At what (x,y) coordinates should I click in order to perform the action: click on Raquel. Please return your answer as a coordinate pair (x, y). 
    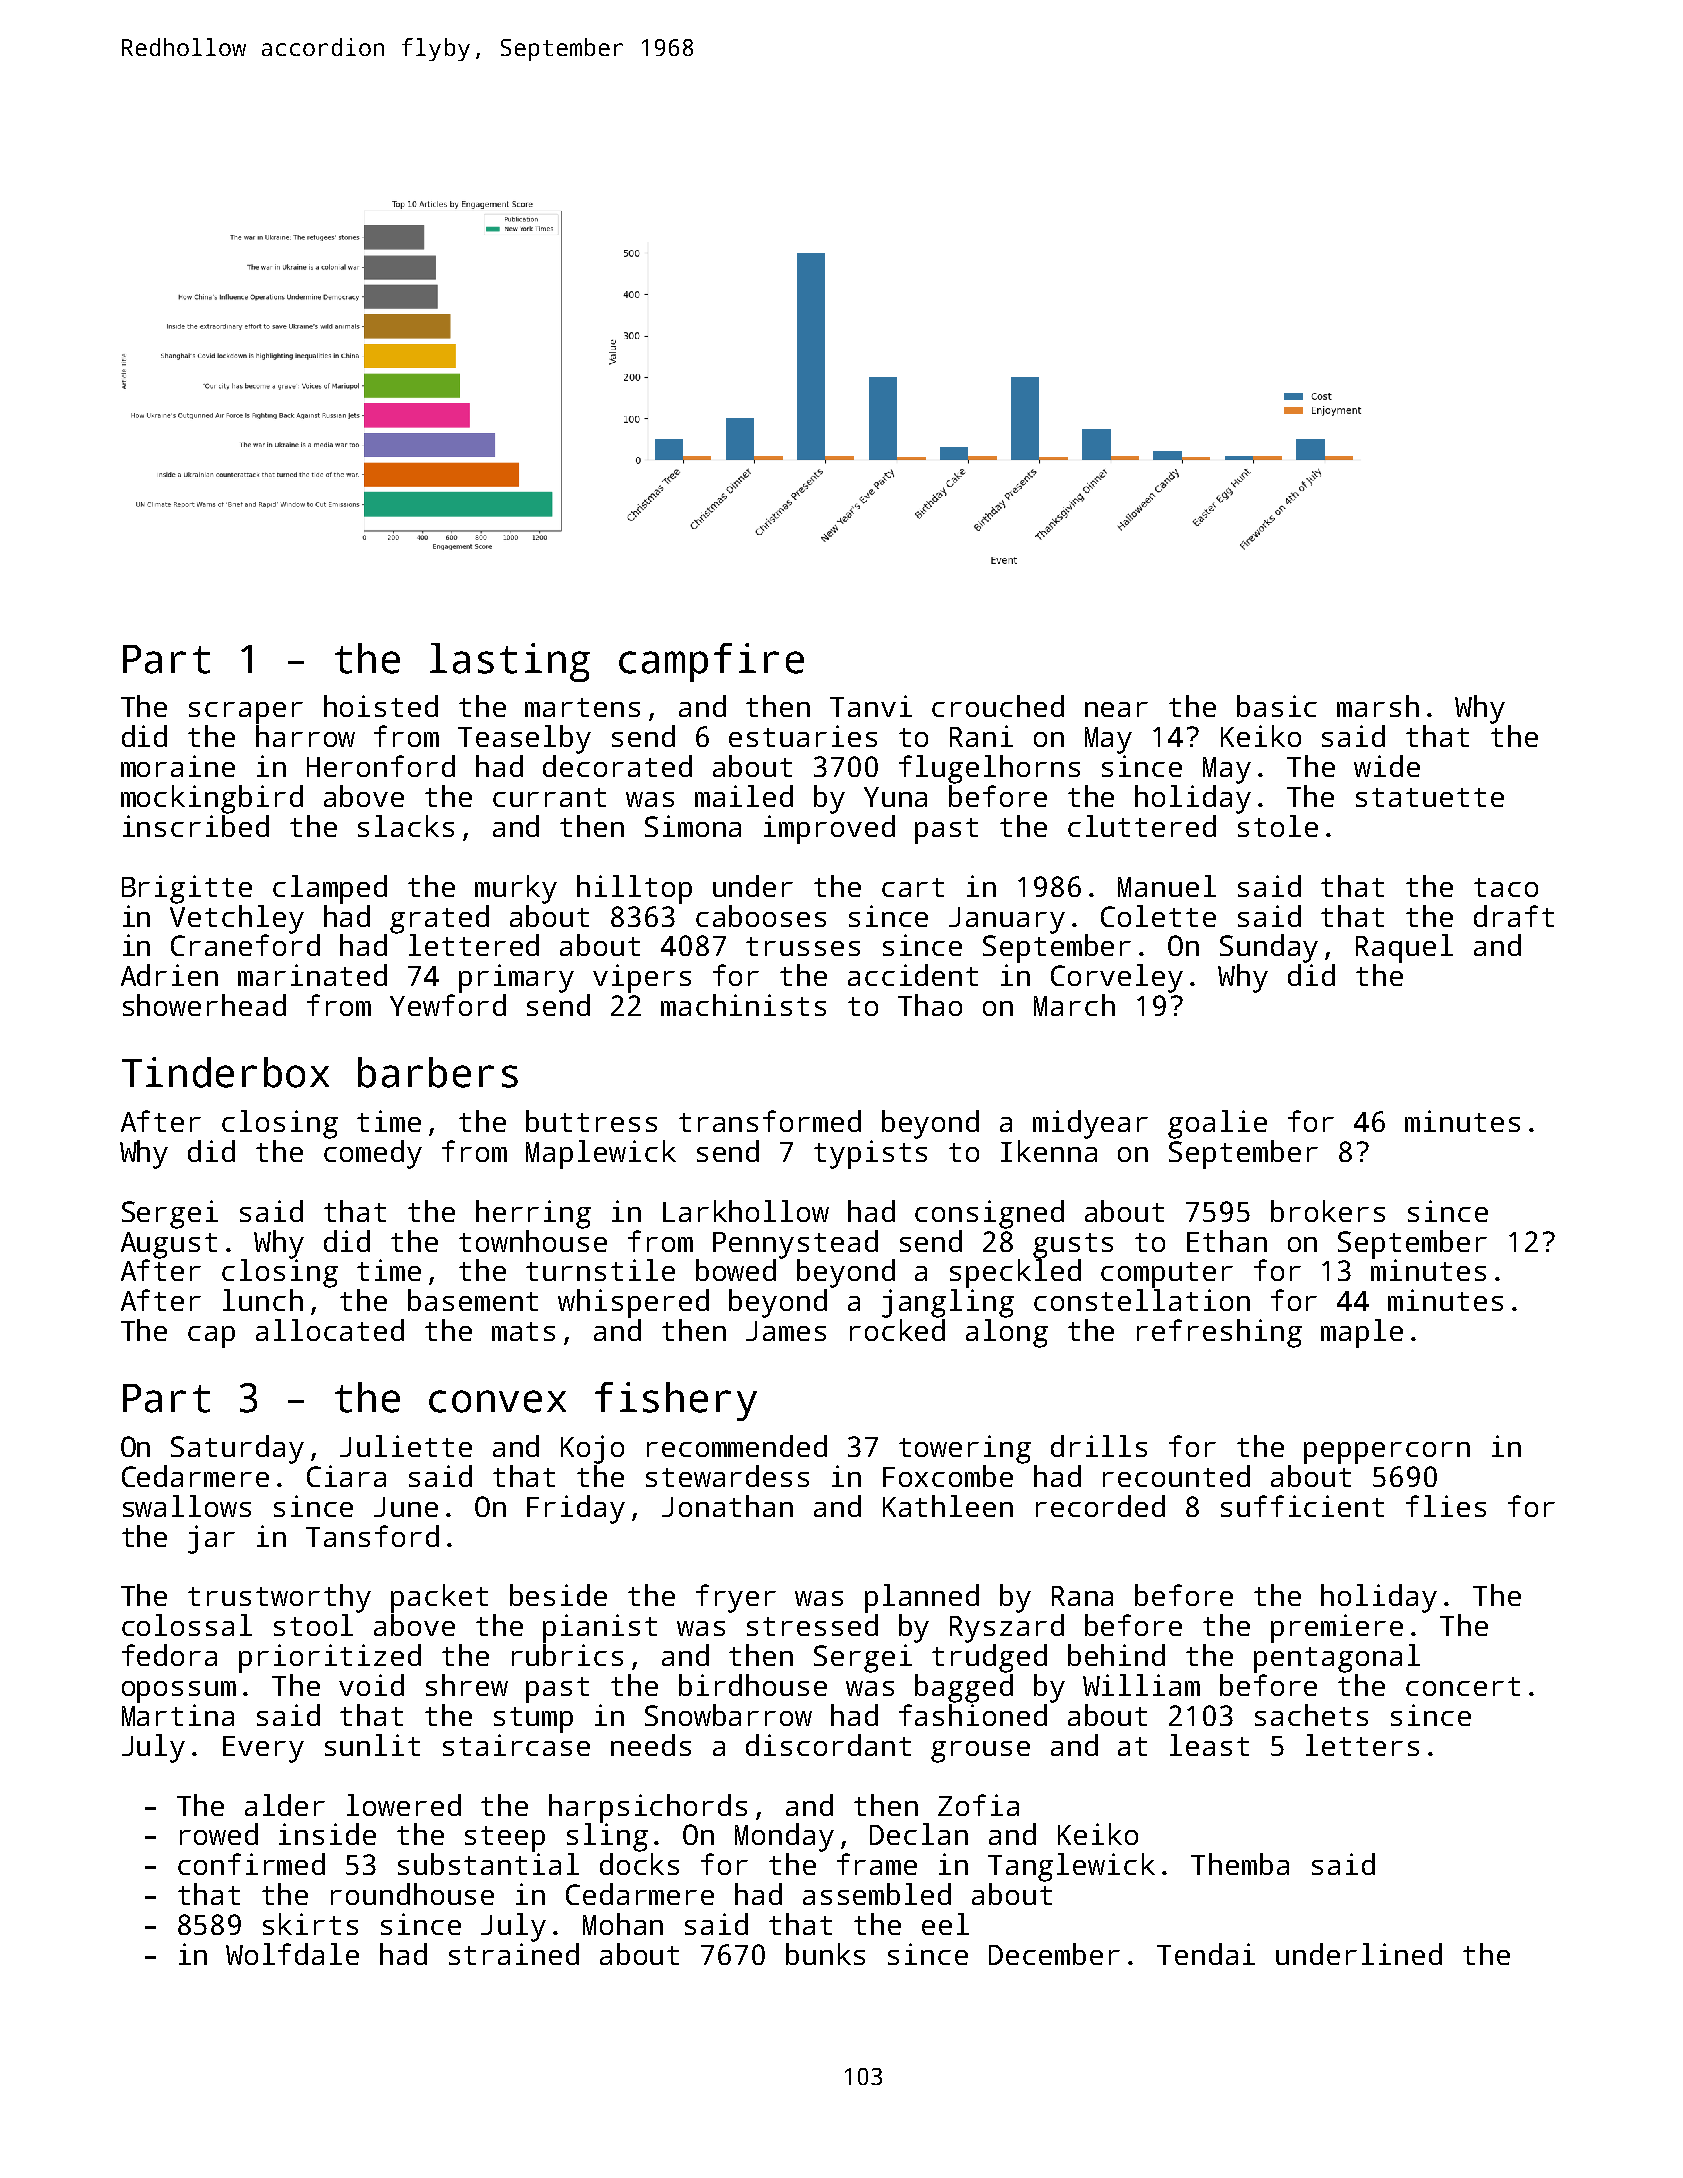
    Looking at the image, I should click on (1404, 948).
